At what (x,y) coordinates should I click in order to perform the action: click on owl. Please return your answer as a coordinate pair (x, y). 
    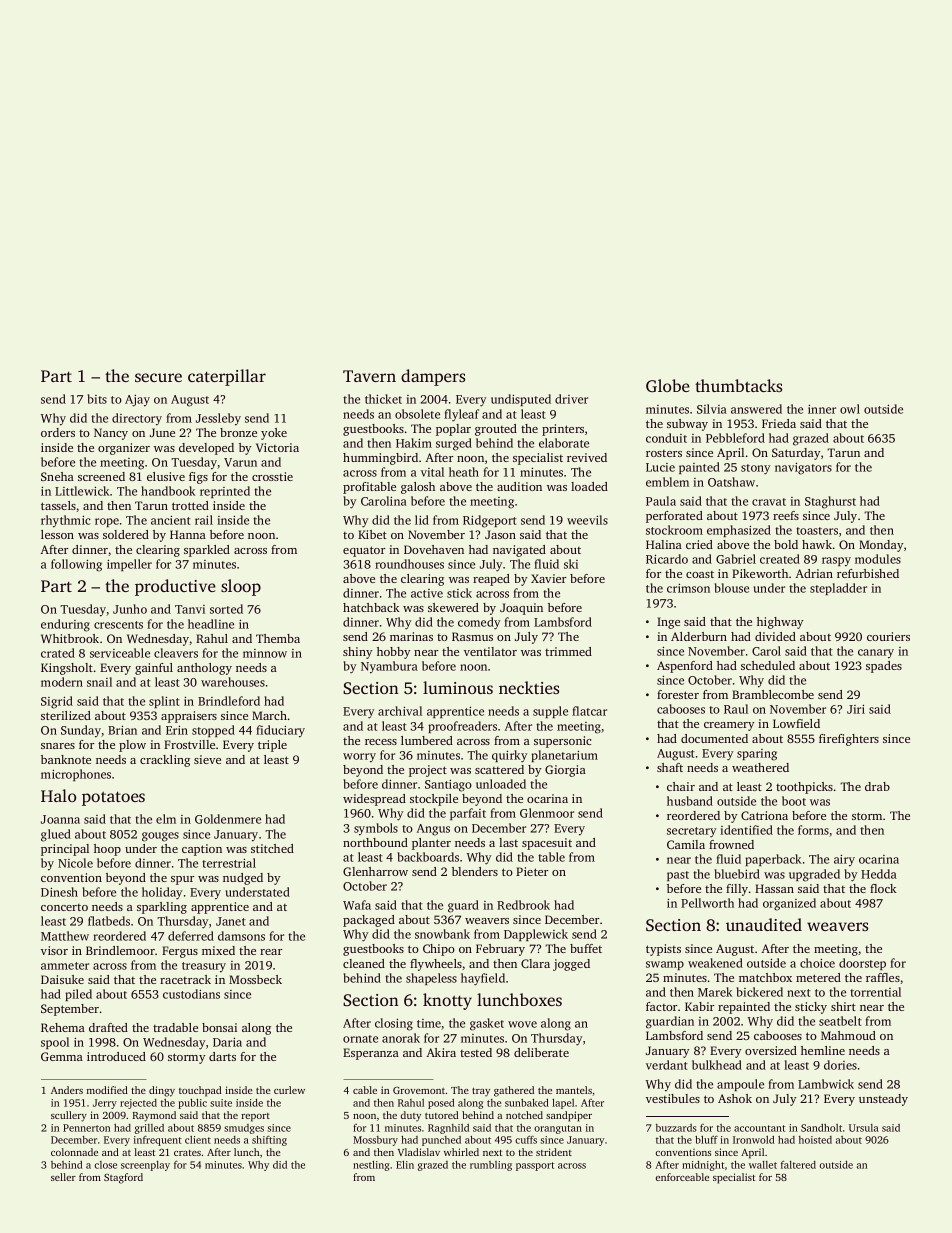
    Looking at the image, I should click on (850, 409).
